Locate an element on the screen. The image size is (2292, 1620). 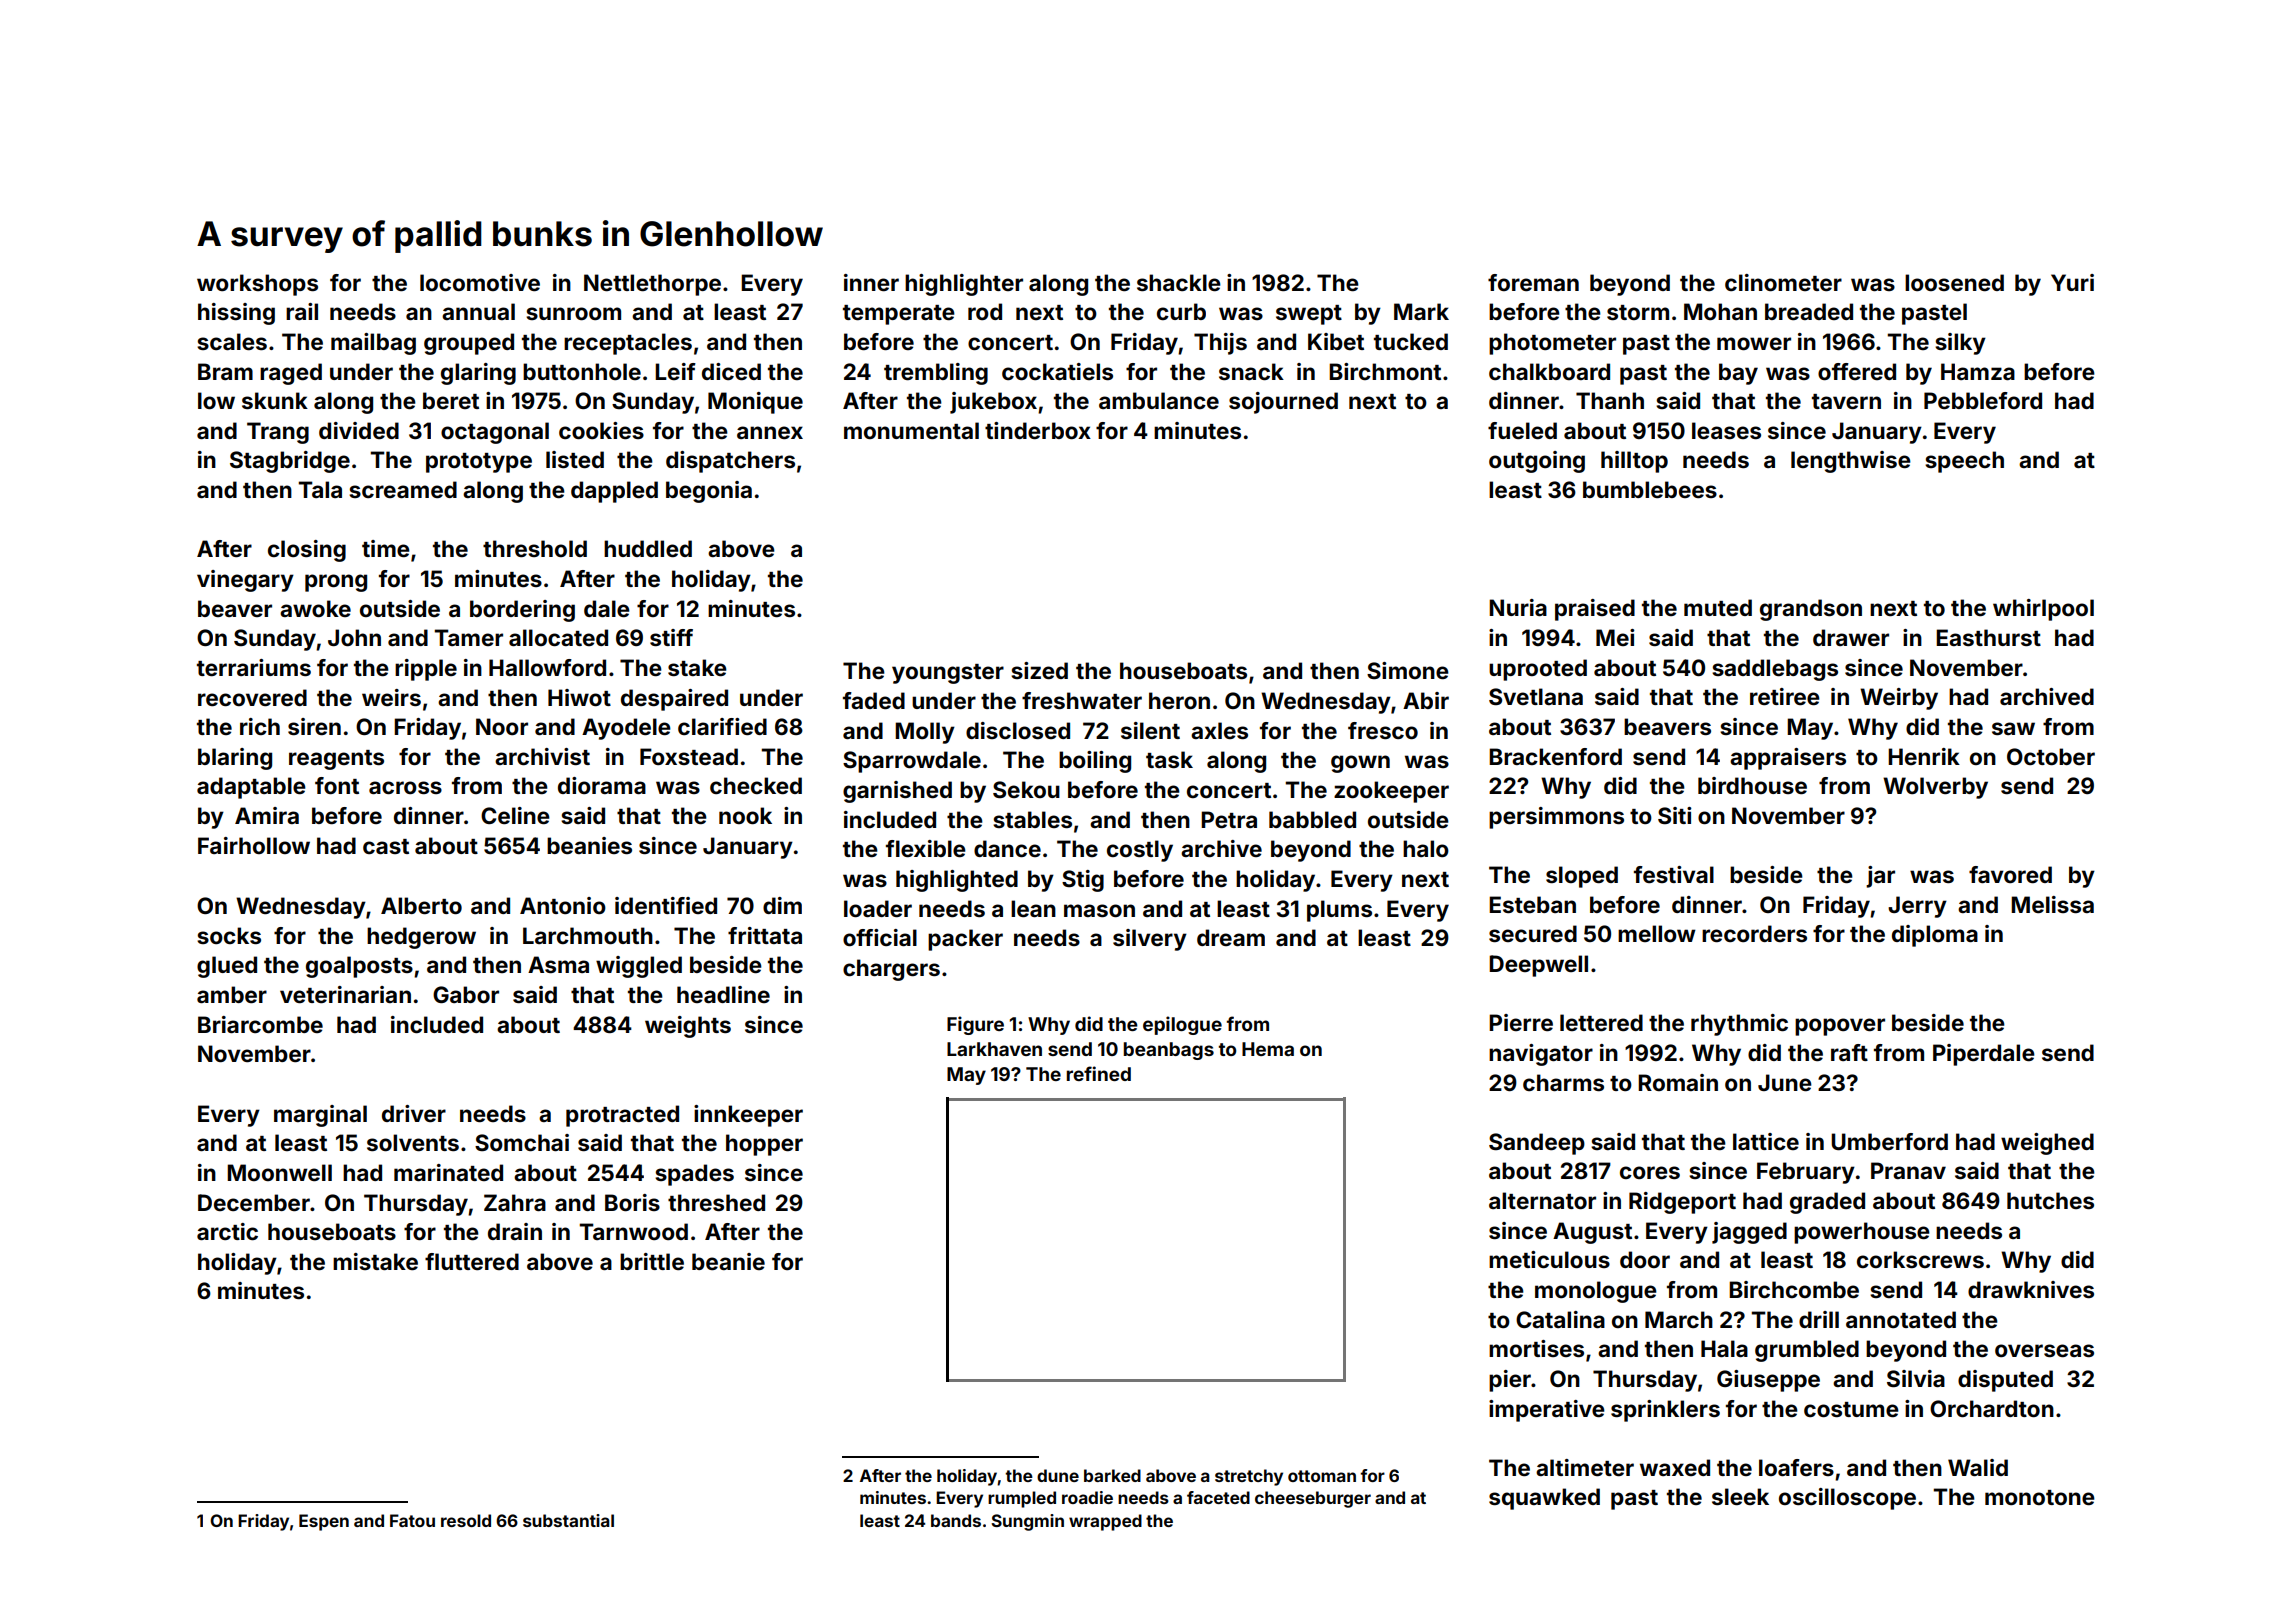
task is located at coordinates (1169, 759).
